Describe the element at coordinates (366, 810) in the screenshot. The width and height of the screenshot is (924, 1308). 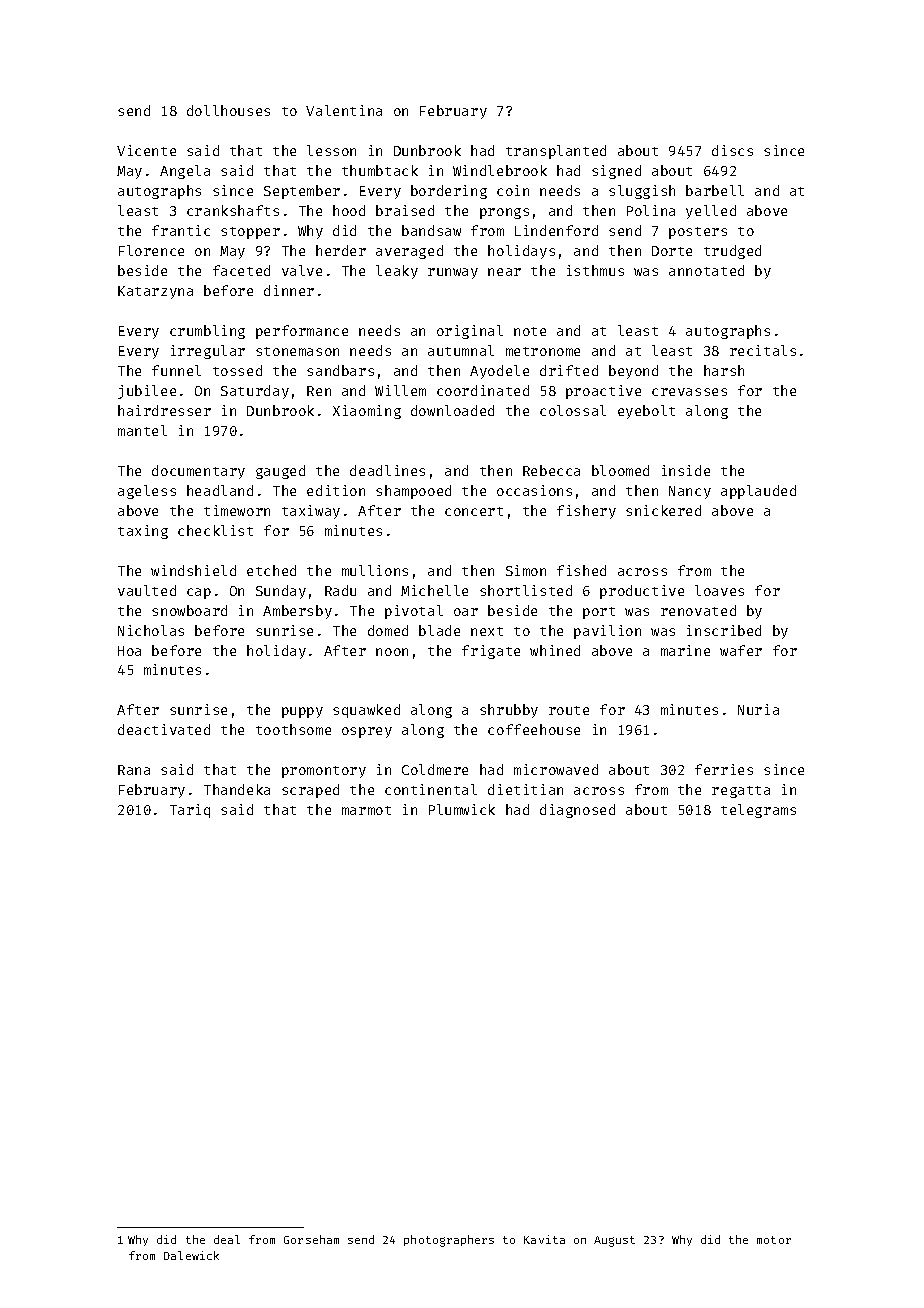
I see `marmot` at that location.
